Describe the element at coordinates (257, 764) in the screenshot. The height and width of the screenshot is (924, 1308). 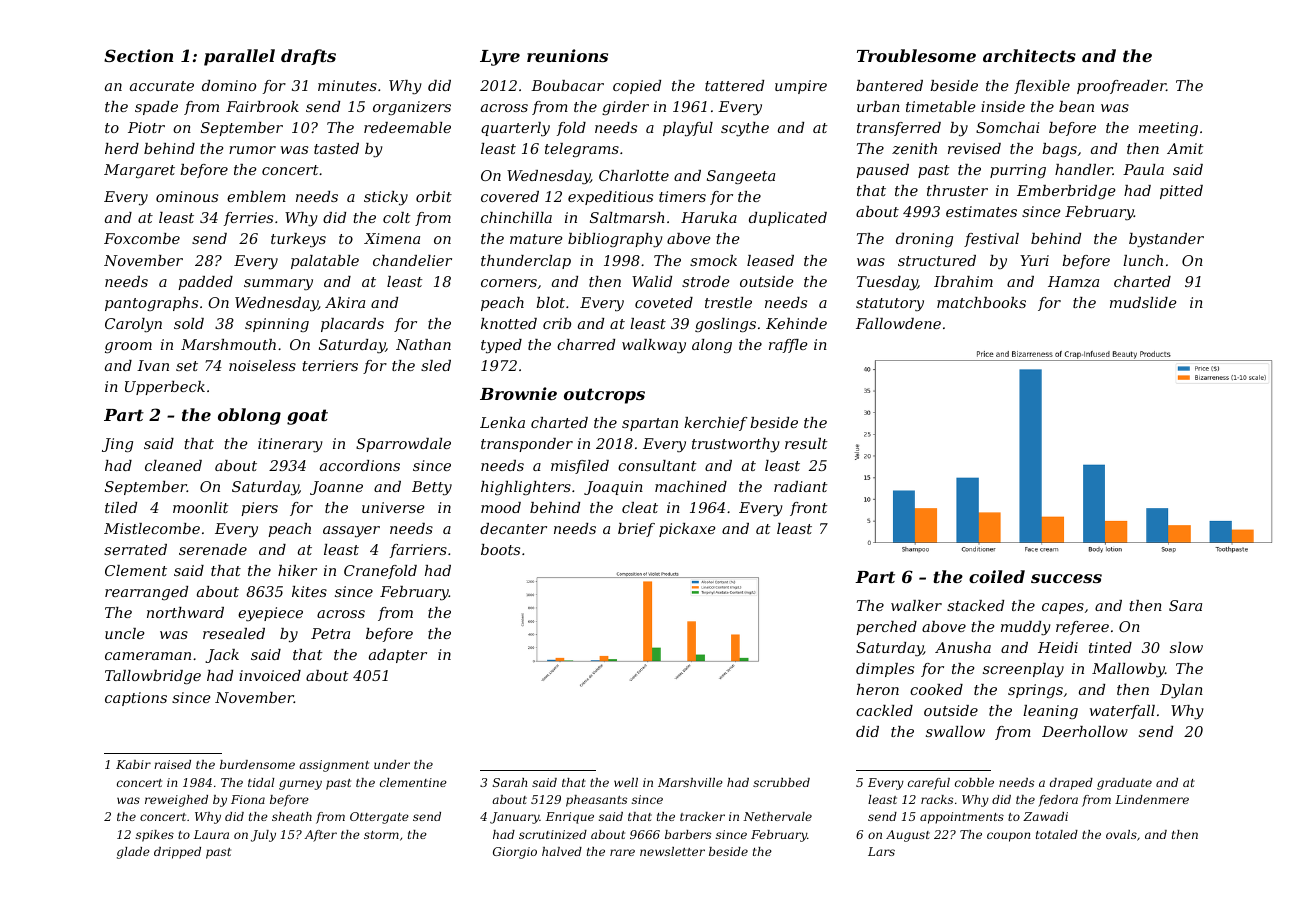
I see `burdensome` at that location.
